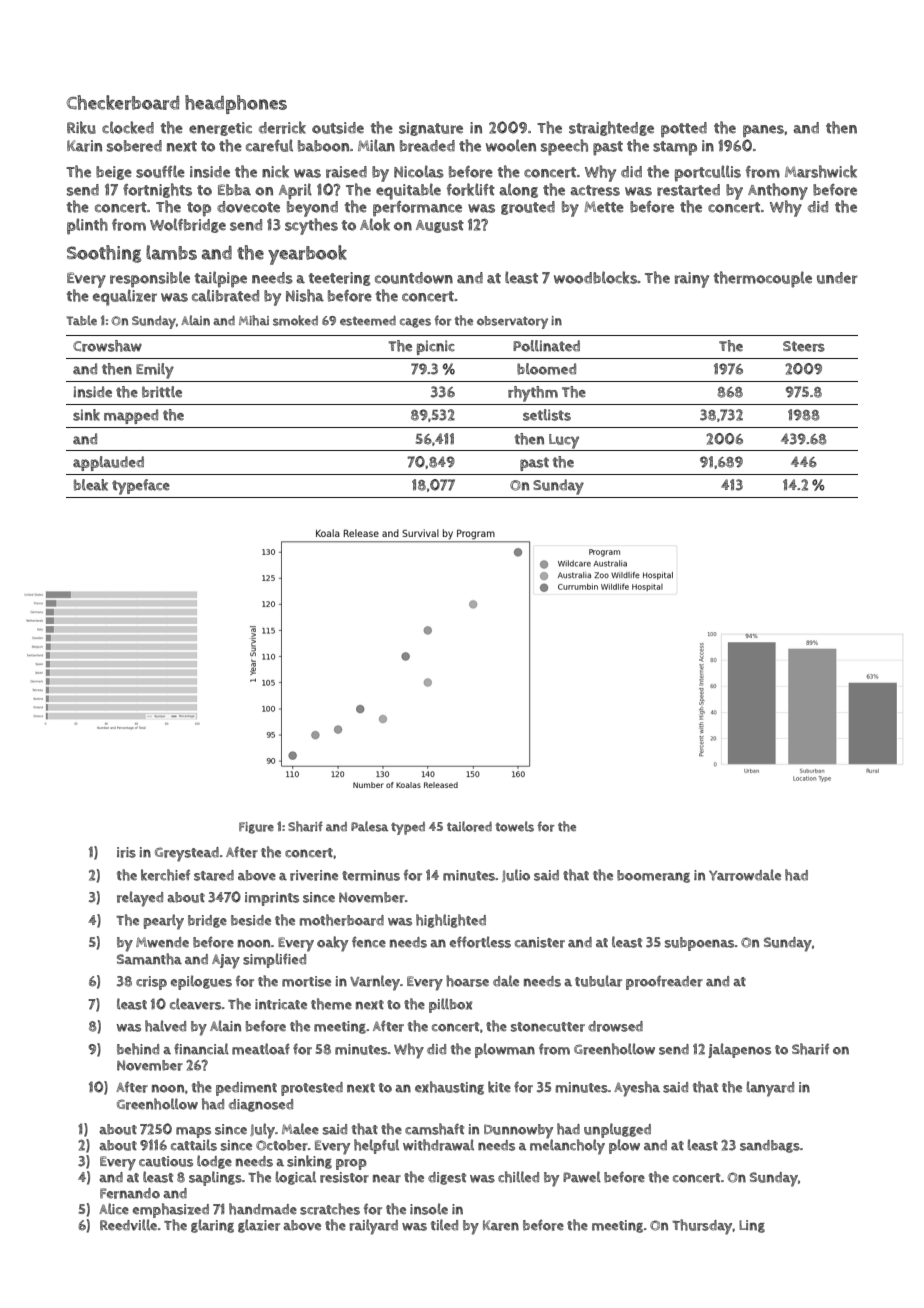  What do you see at coordinates (417, 209) in the screenshot?
I see `performance` at bounding box center [417, 209].
